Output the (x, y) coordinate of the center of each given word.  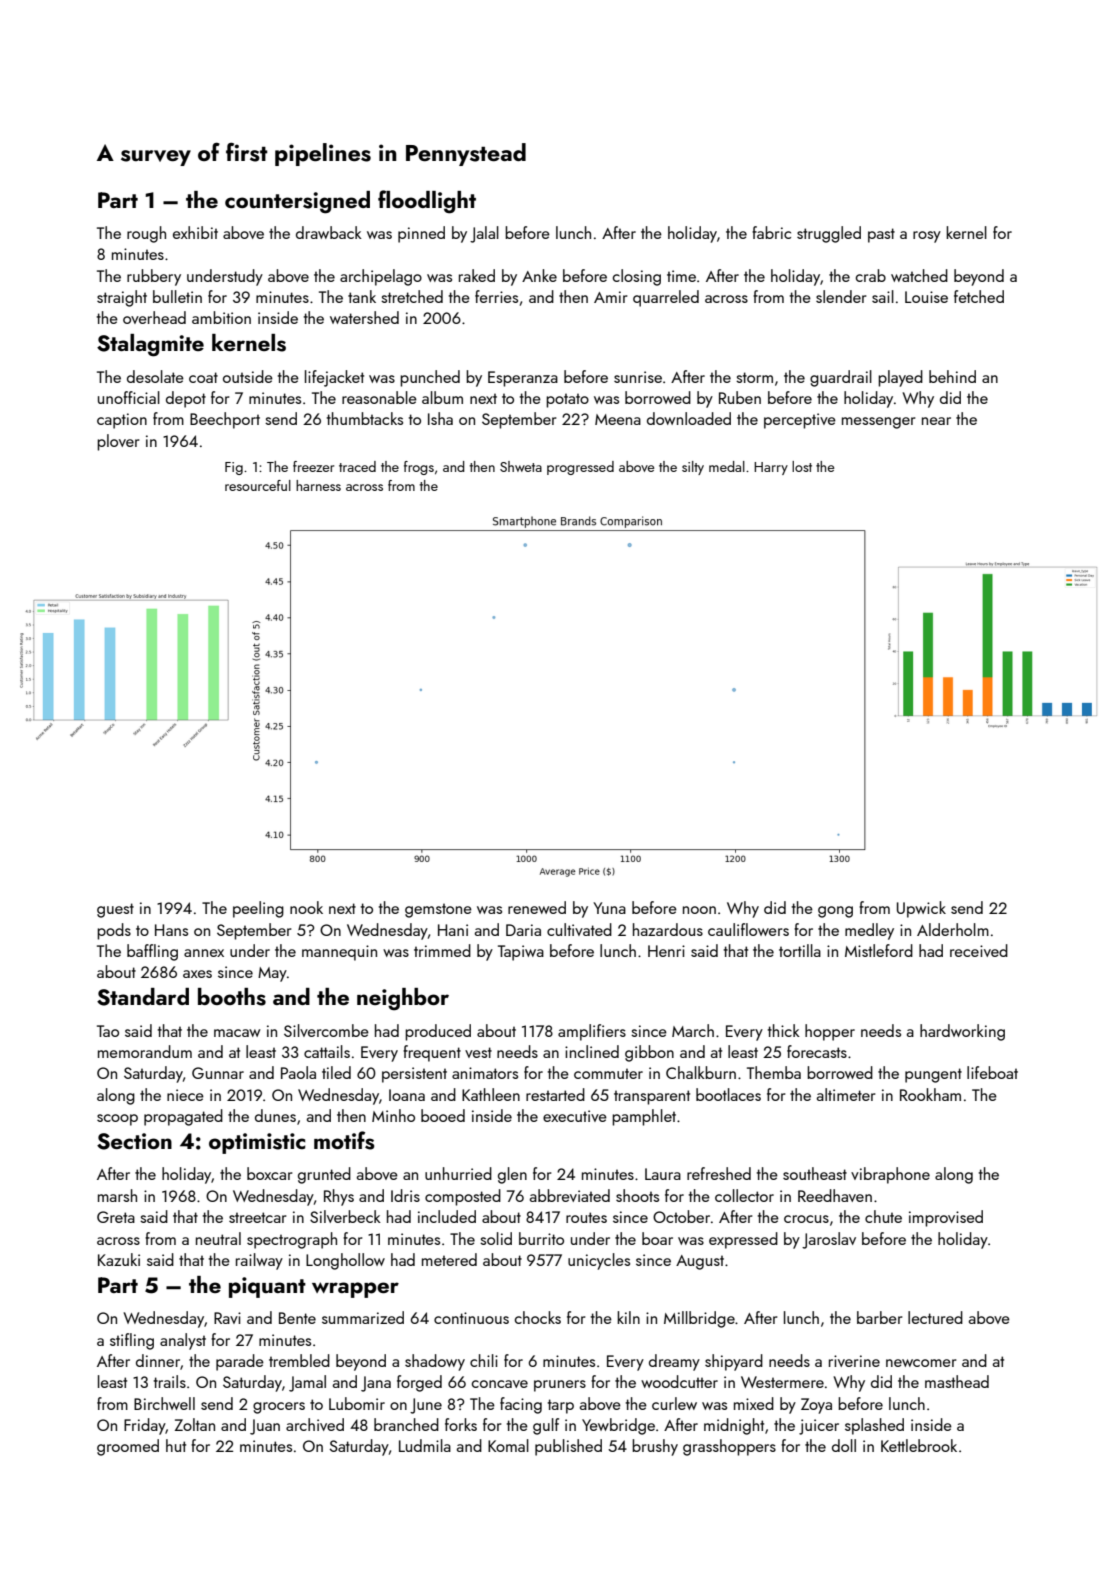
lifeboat (992, 1072)
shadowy (435, 1362)
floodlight (427, 202)
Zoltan (195, 1424)
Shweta (521, 466)
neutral (218, 1238)
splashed (874, 1426)
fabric (771, 232)
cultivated (579, 929)
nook (306, 907)
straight (122, 298)
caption (122, 421)
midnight (734, 1426)
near (936, 421)
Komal (508, 1445)
